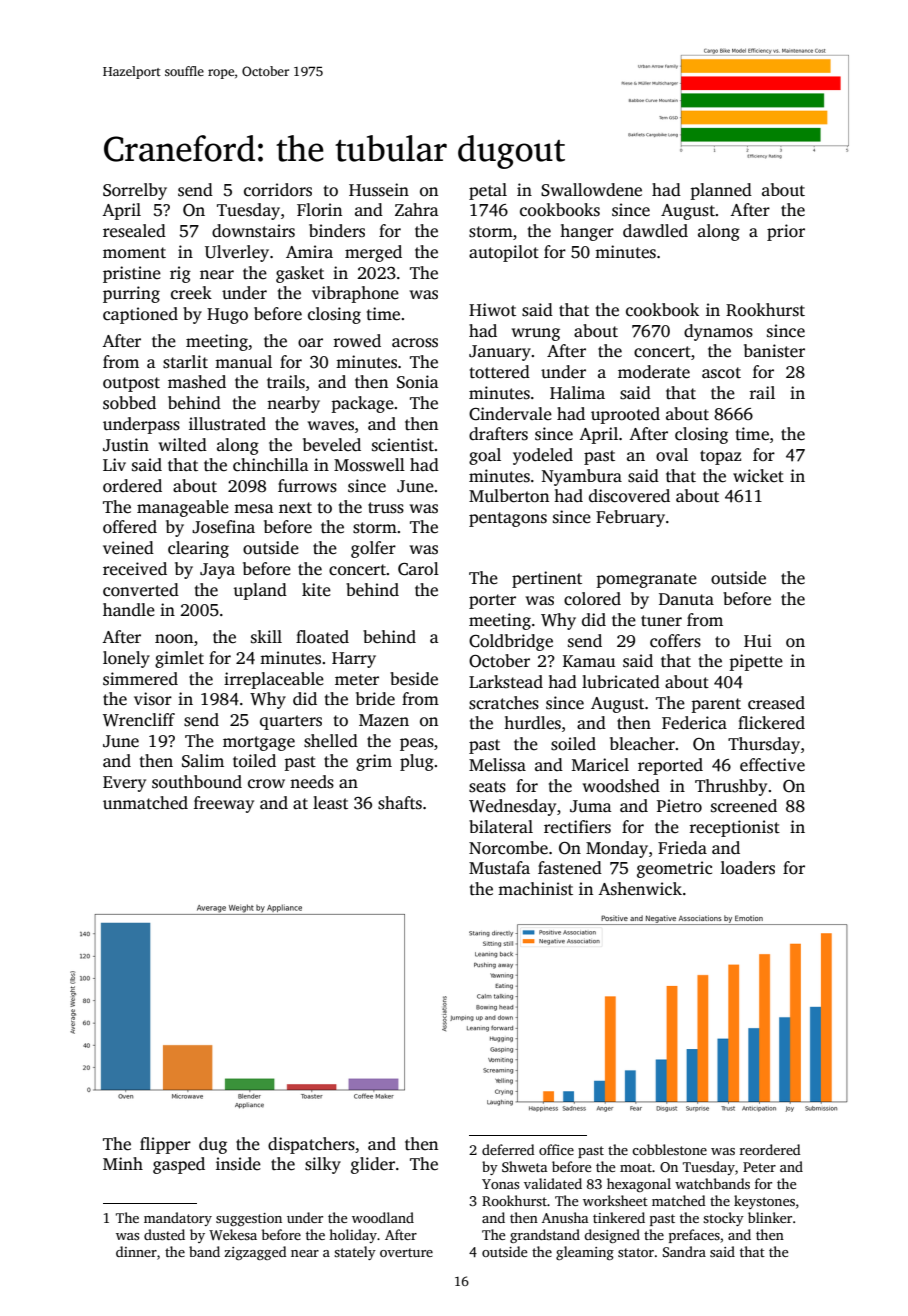 Image resolution: width=908 pixels, height=1316 pixels. I want to click on petal, so click(488, 191).
